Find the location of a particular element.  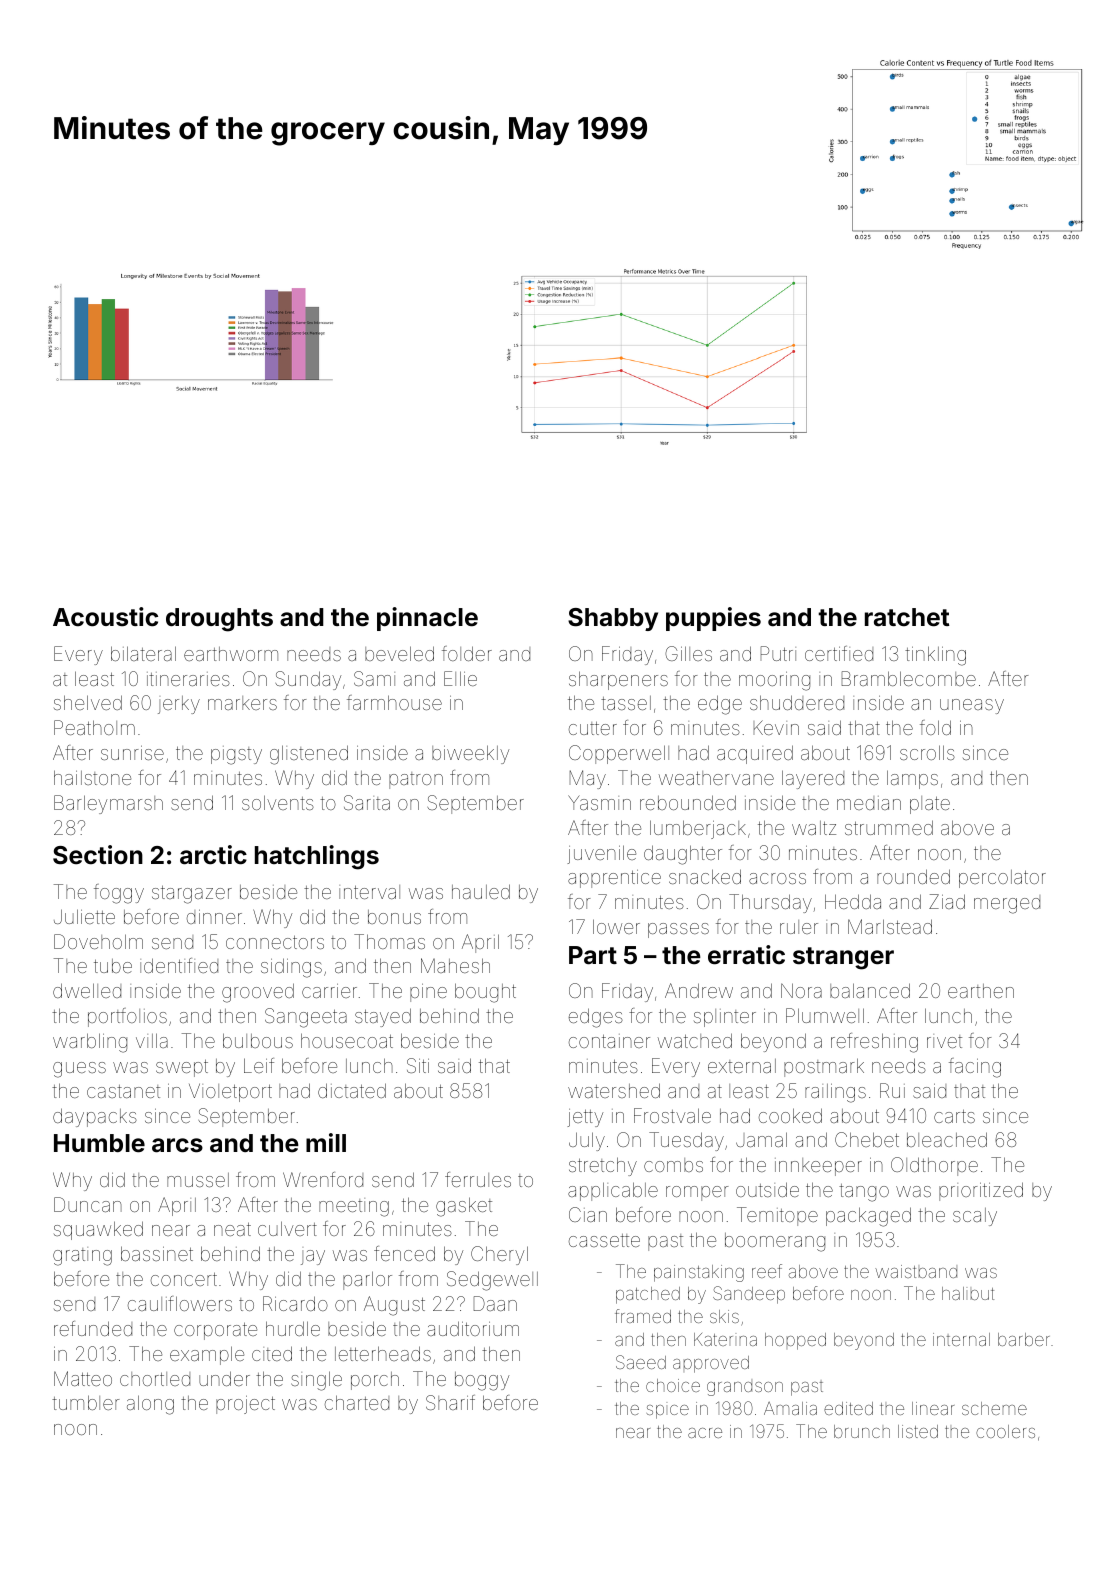

Shabby is located at coordinates (613, 619).
